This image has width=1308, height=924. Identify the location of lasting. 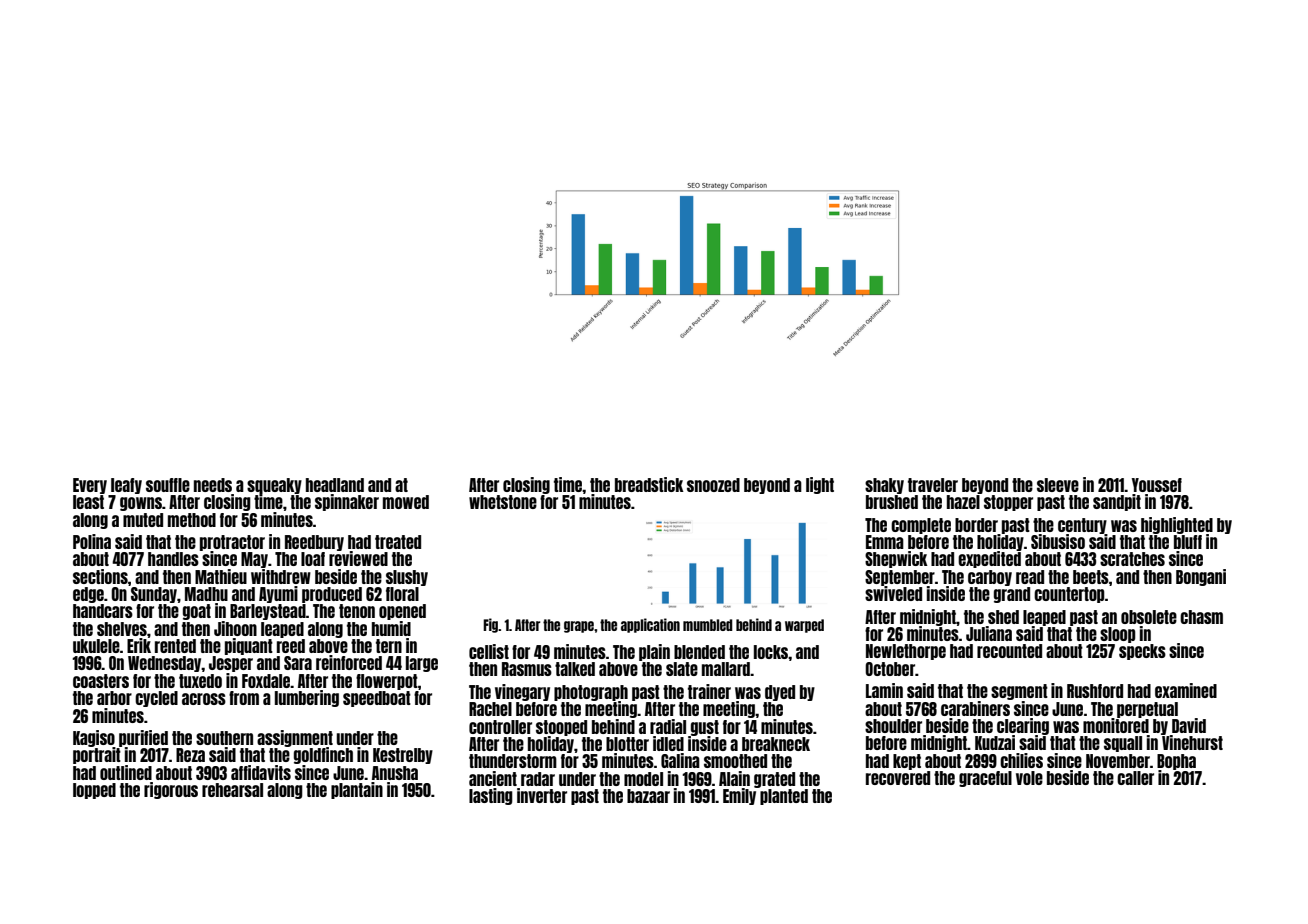
(491, 796).
